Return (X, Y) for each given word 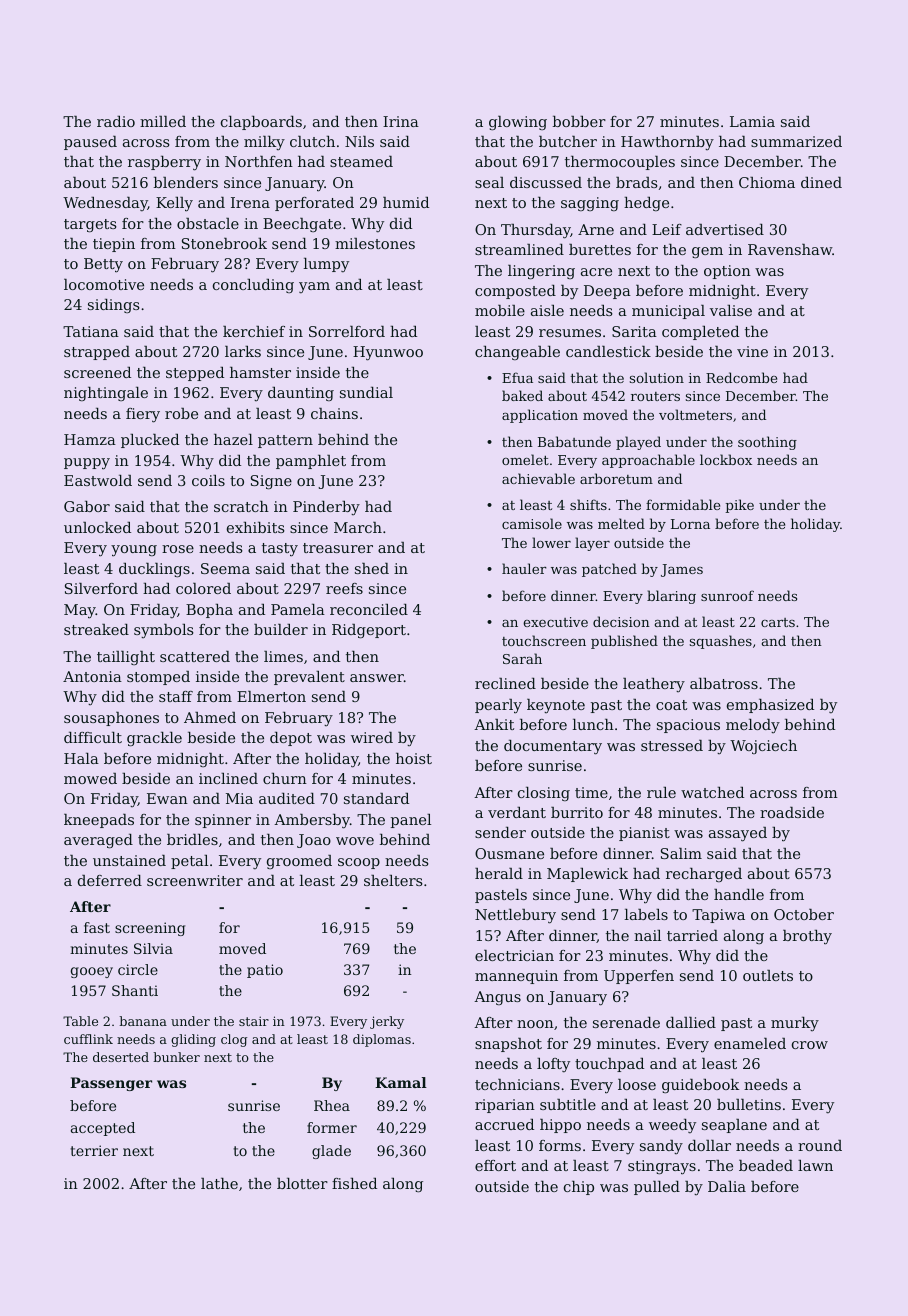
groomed (299, 862)
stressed (672, 745)
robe (181, 413)
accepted (103, 1129)
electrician (514, 955)
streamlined (519, 249)
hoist (414, 758)
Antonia (92, 676)
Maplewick (587, 875)
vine (752, 351)
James (682, 570)
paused (90, 143)
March (358, 527)
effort (495, 1165)
